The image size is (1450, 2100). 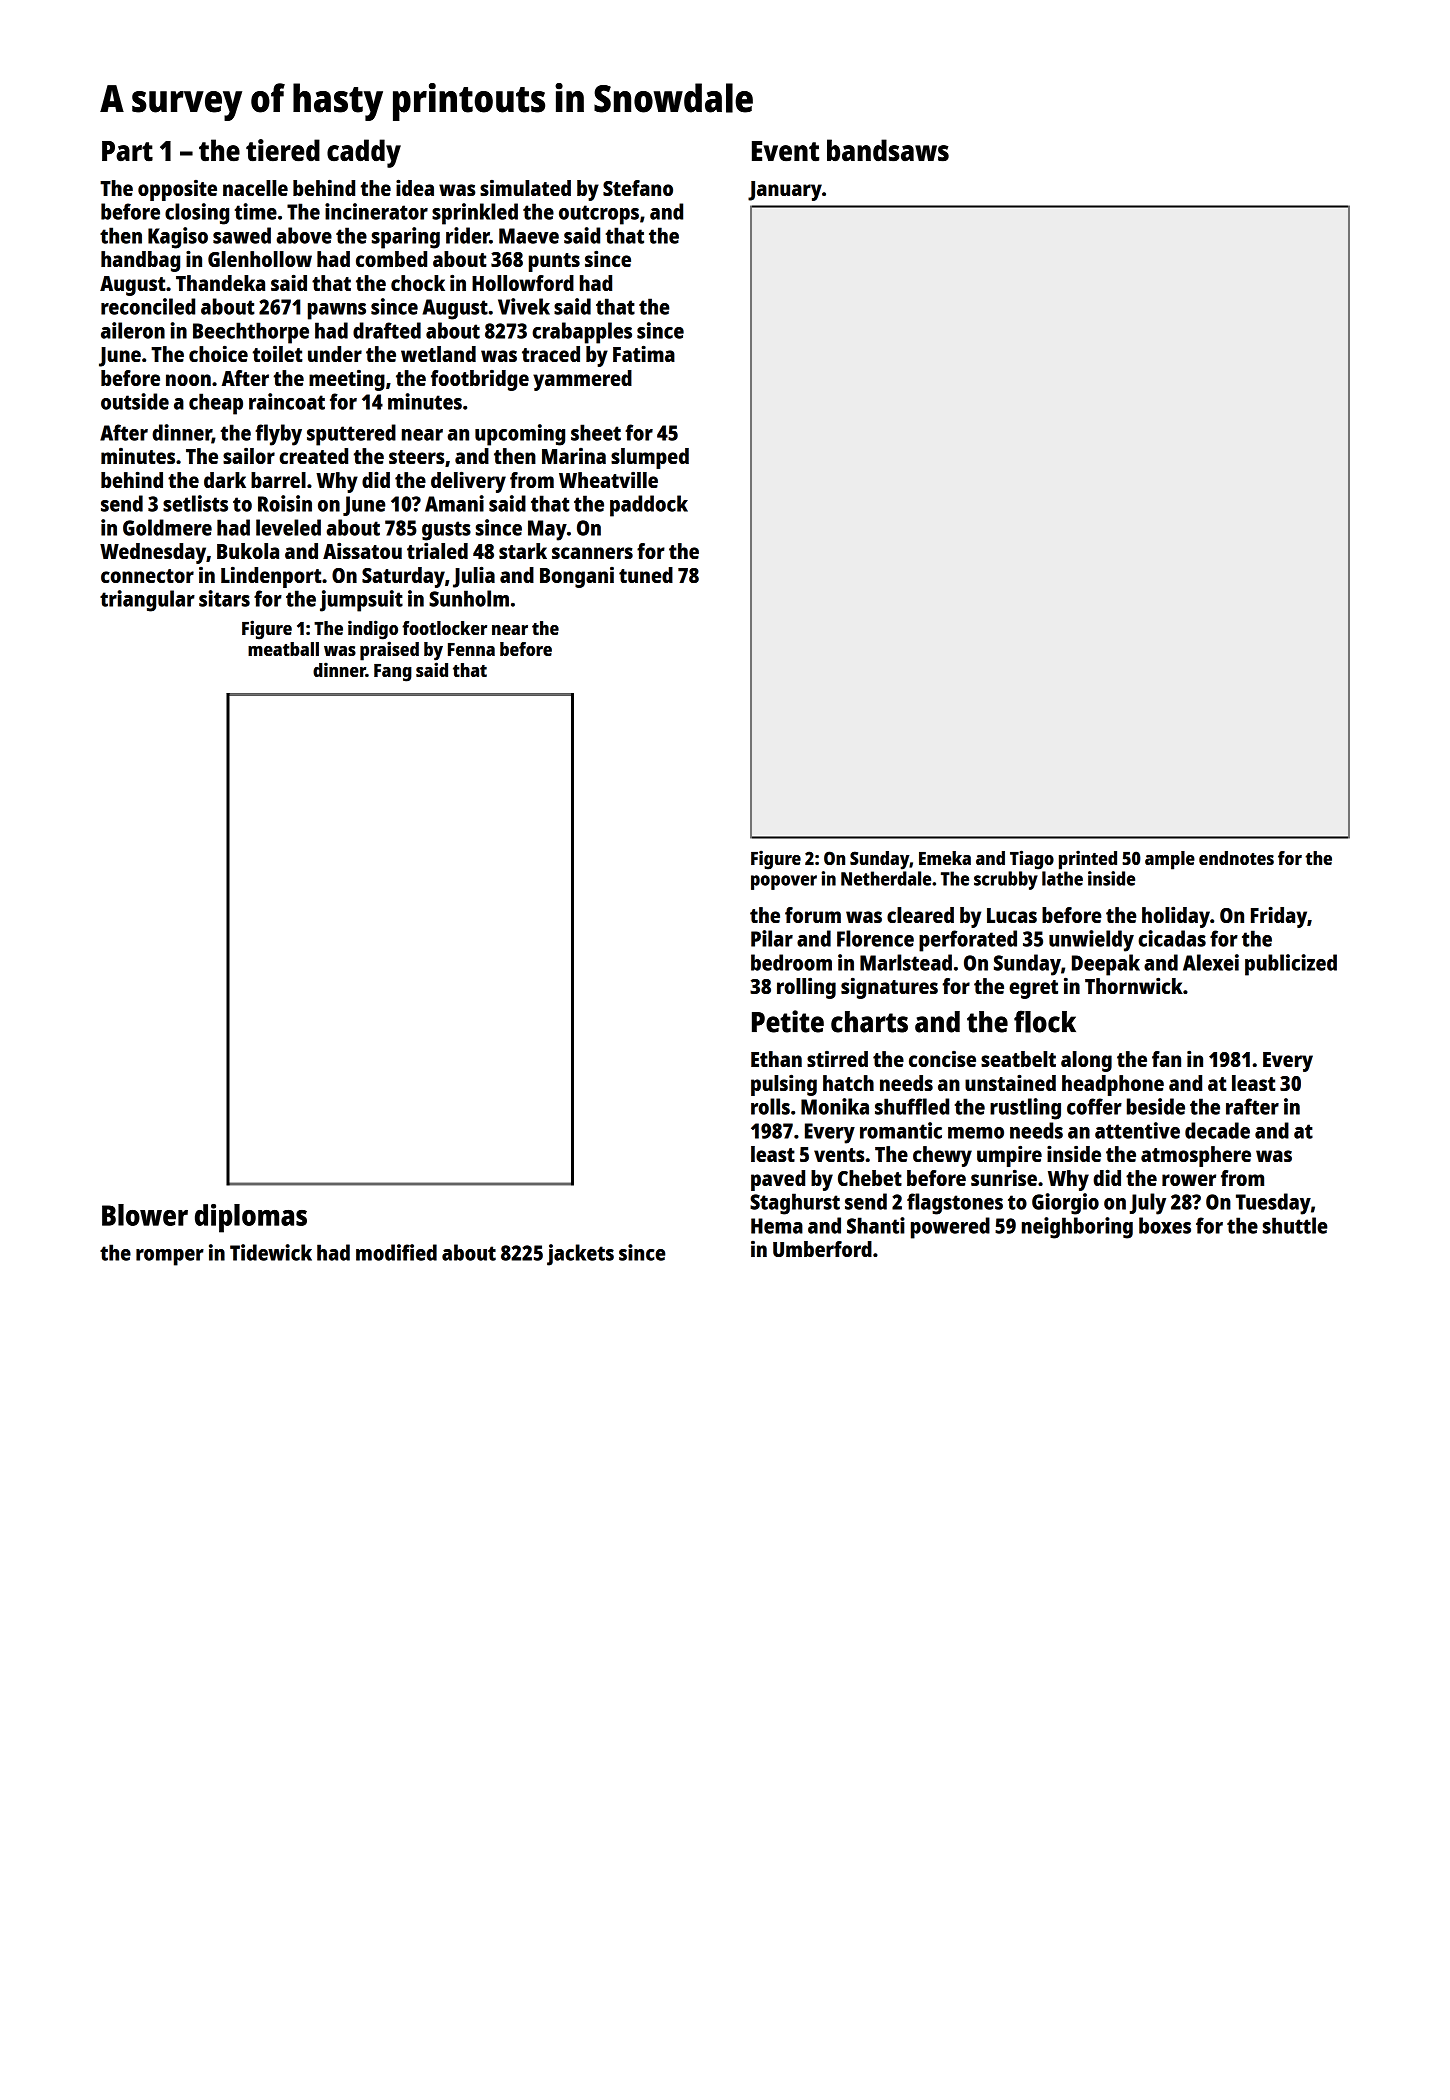 What do you see at coordinates (140, 261) in the page?
I see `handbag` at bounding box center [140, 261].
